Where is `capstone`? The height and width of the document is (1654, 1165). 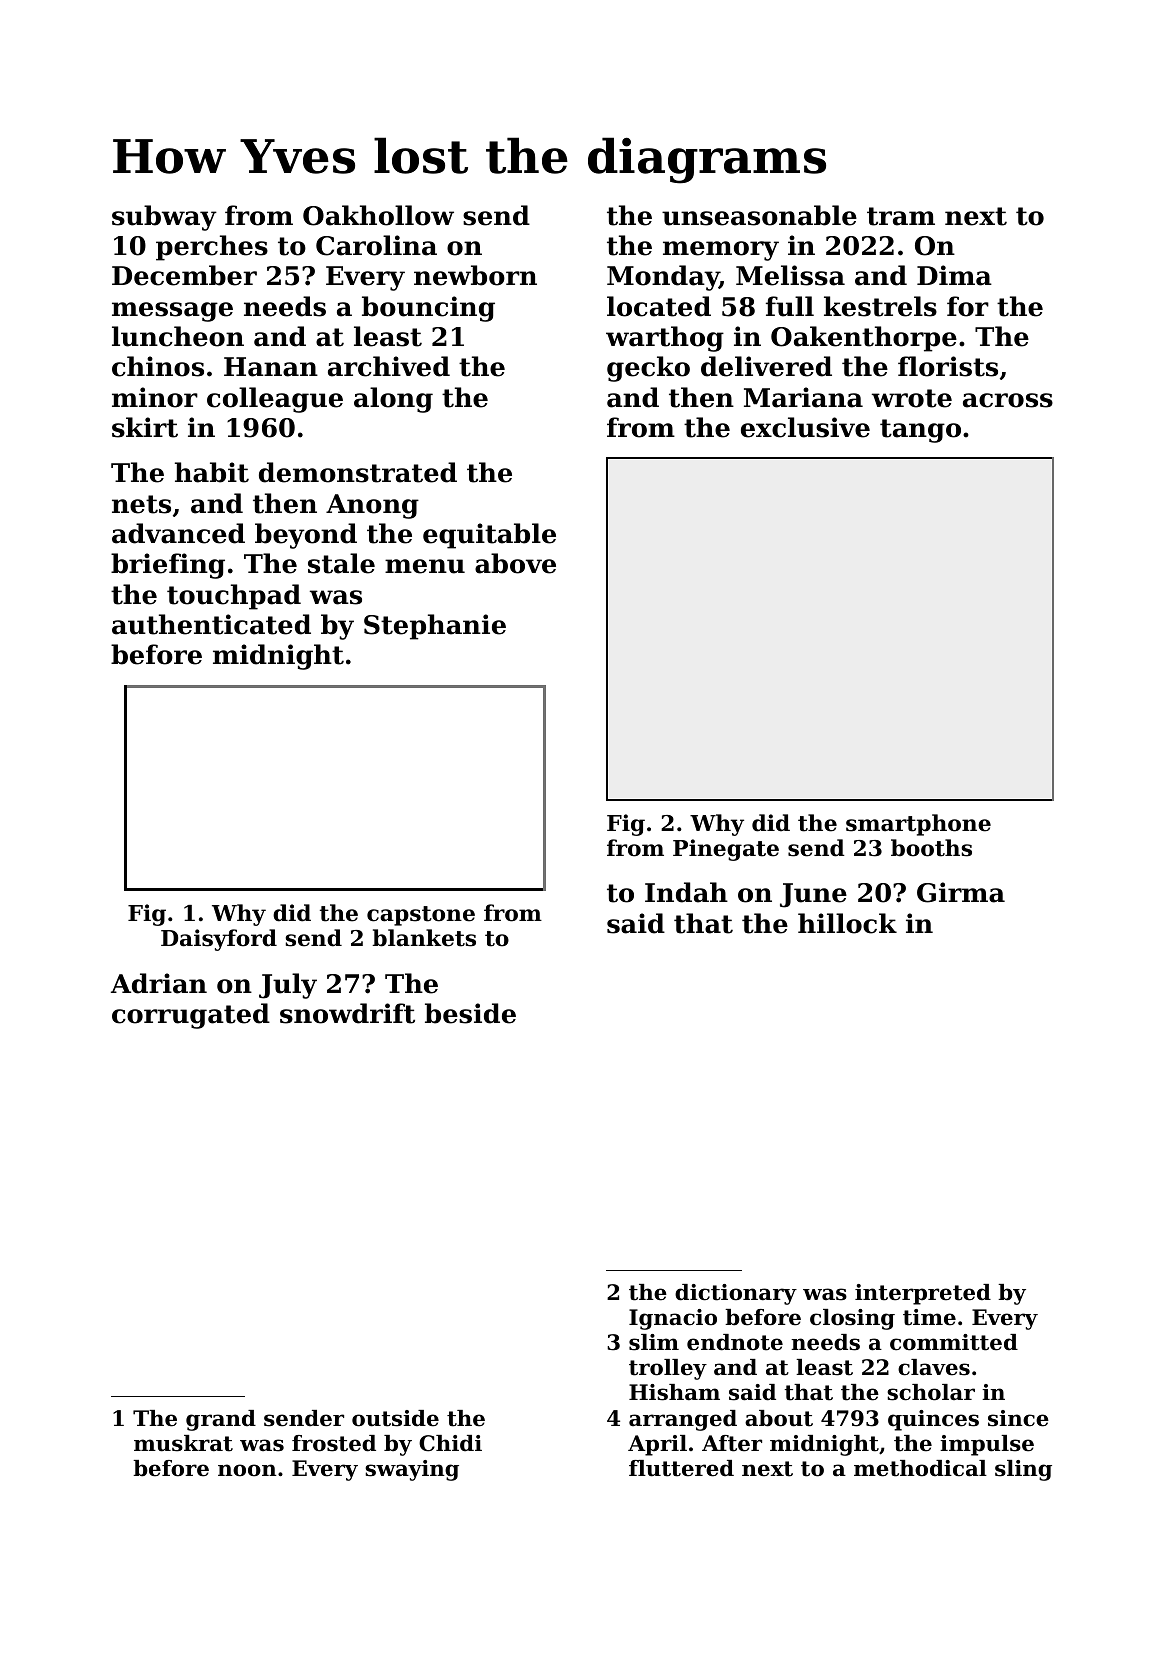 capstone is located at coordinates (421, 916).
